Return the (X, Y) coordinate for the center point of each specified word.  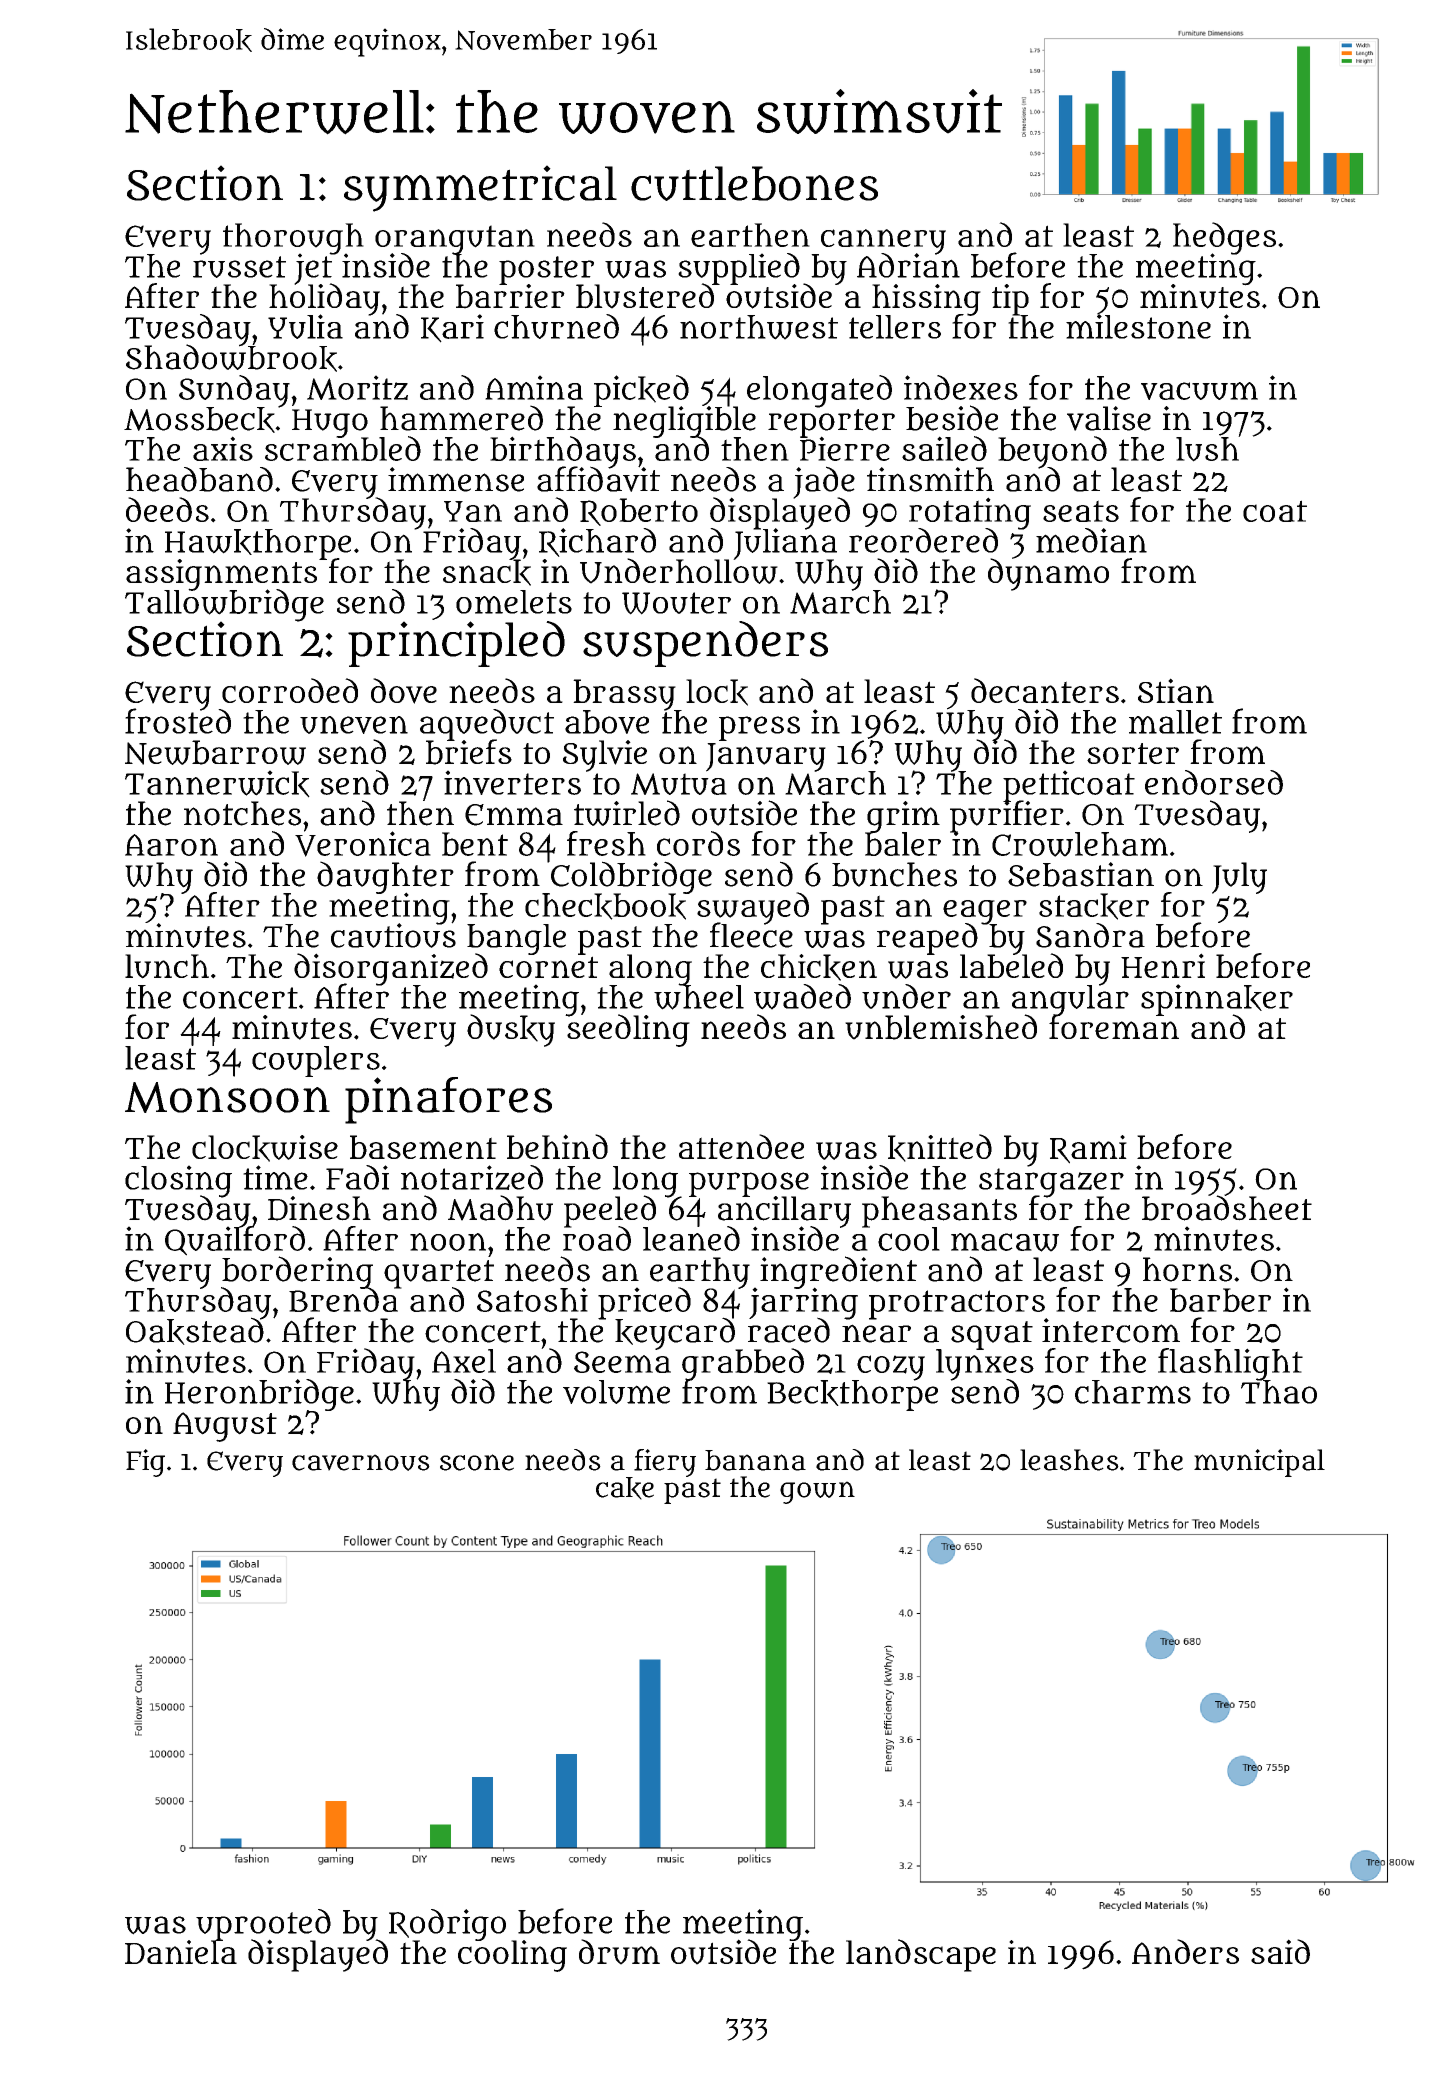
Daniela (181, 1952)
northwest (759, 327)
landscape (921, 1955)
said (1280, 1951)
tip (1010, 299)
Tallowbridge (224, 605)
